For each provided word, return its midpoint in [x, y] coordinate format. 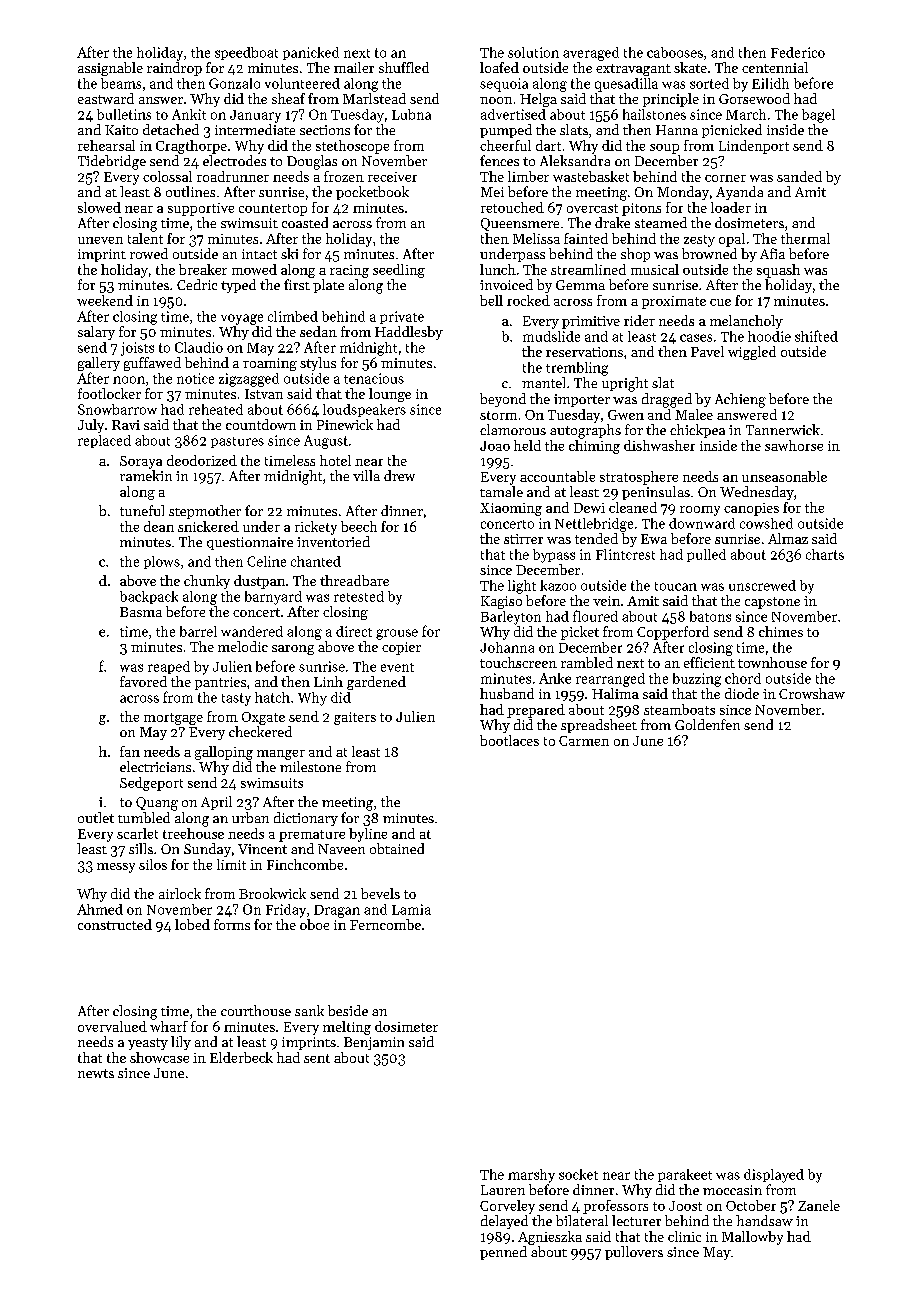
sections [325, 130]
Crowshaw [812, 693]
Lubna [411, 114]
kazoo [558, 585]
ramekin [146, 475]
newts [96, 1073]
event [397, 667]
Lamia [411, 909]
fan [130, 751]
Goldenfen [707, 724]
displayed [774, 1176]
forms [232, 924]
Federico [798, 52]
